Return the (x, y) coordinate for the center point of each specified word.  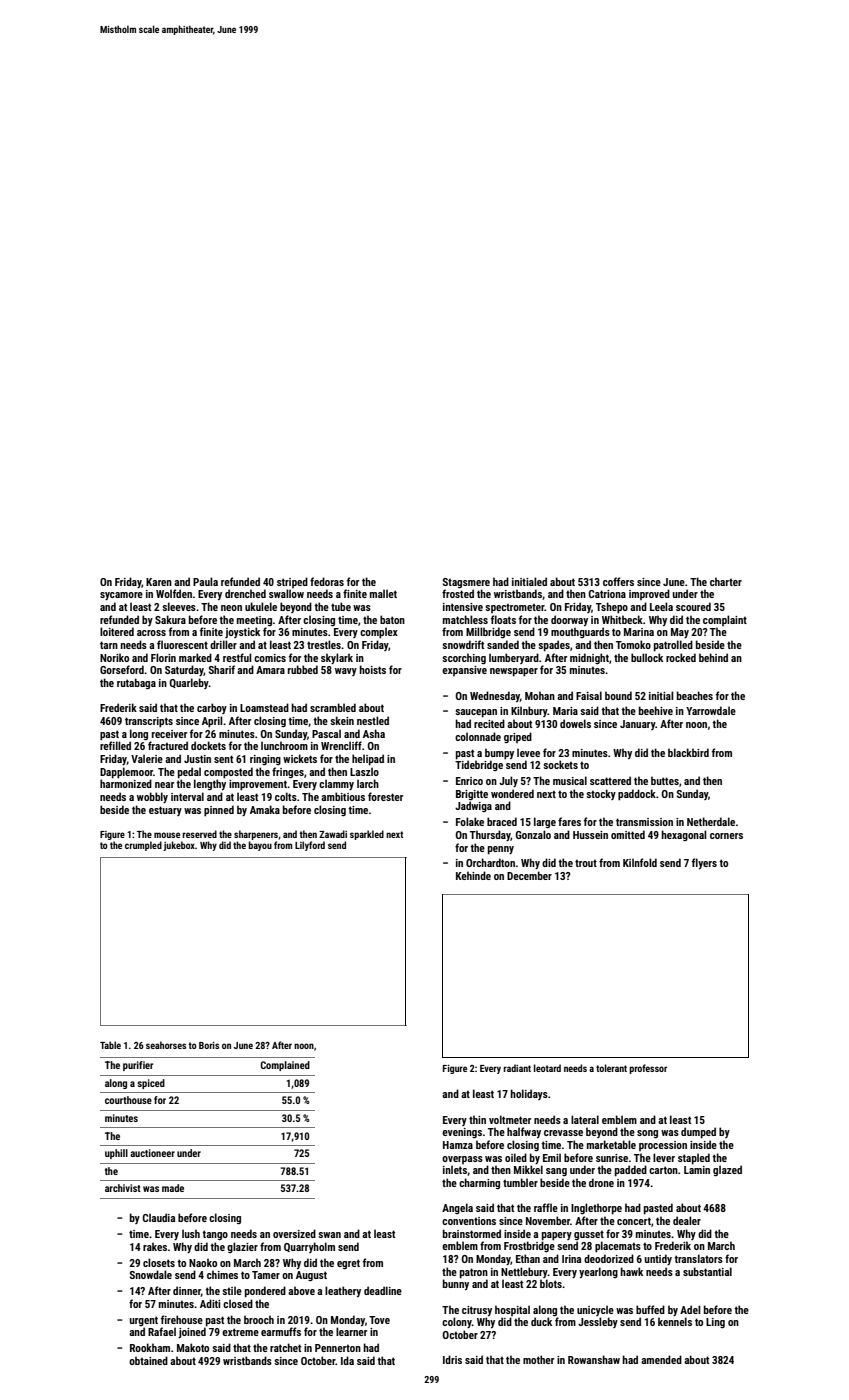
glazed (727, 1170)
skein (342, 720)
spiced (151, 1084)
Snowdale (151, 1274)
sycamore (121, 596)
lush (191, 1233)
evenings (462, 1133)
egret (348, 1264)
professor (648, 1069)
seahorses (166, 1045)
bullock (647, 657)
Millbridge (488, 632)
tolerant (611, 1068)
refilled (115, 745)
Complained (285, 1066)
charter (726, 581)
